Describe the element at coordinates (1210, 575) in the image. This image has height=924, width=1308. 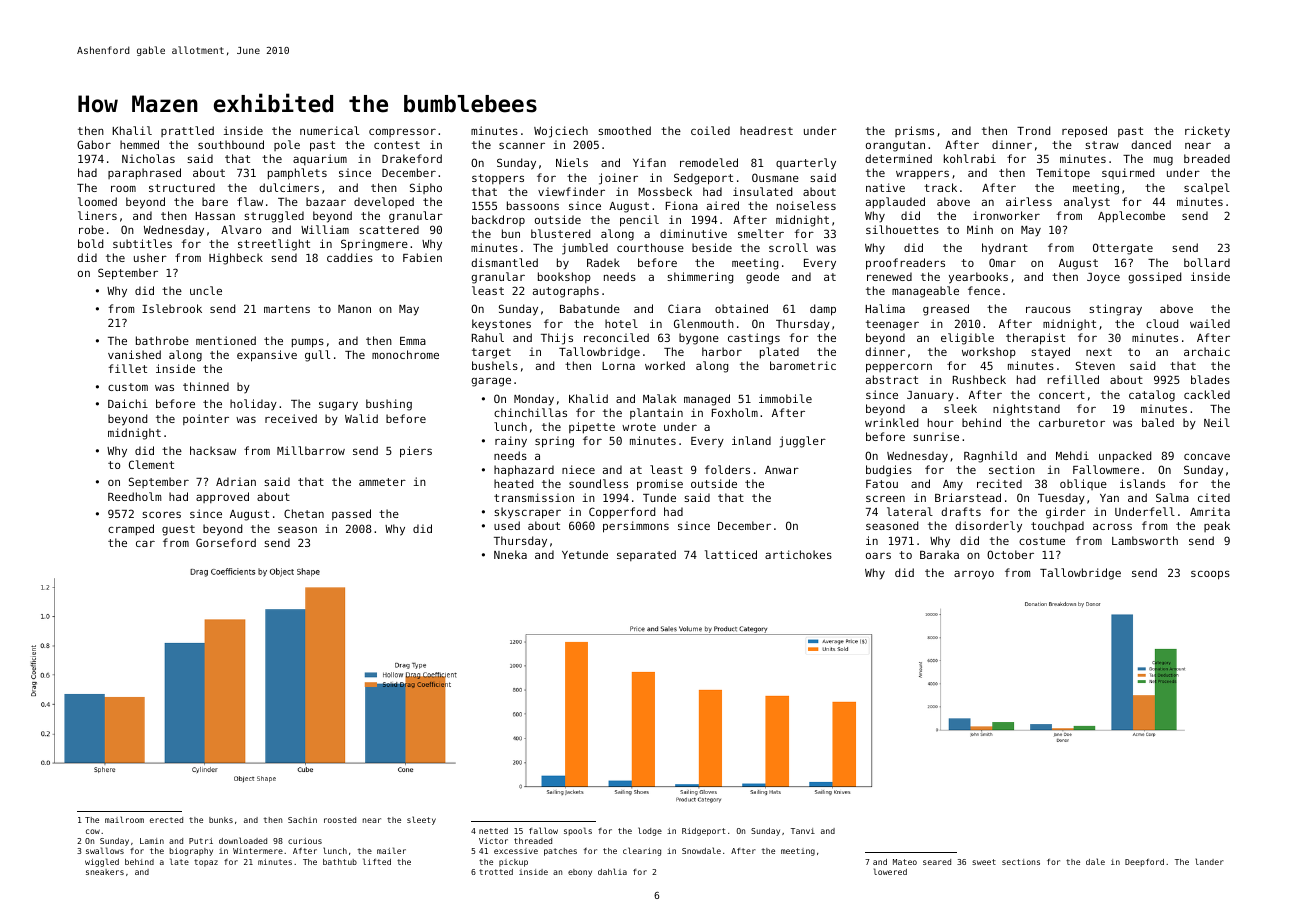
I see `scoops` at that location.
